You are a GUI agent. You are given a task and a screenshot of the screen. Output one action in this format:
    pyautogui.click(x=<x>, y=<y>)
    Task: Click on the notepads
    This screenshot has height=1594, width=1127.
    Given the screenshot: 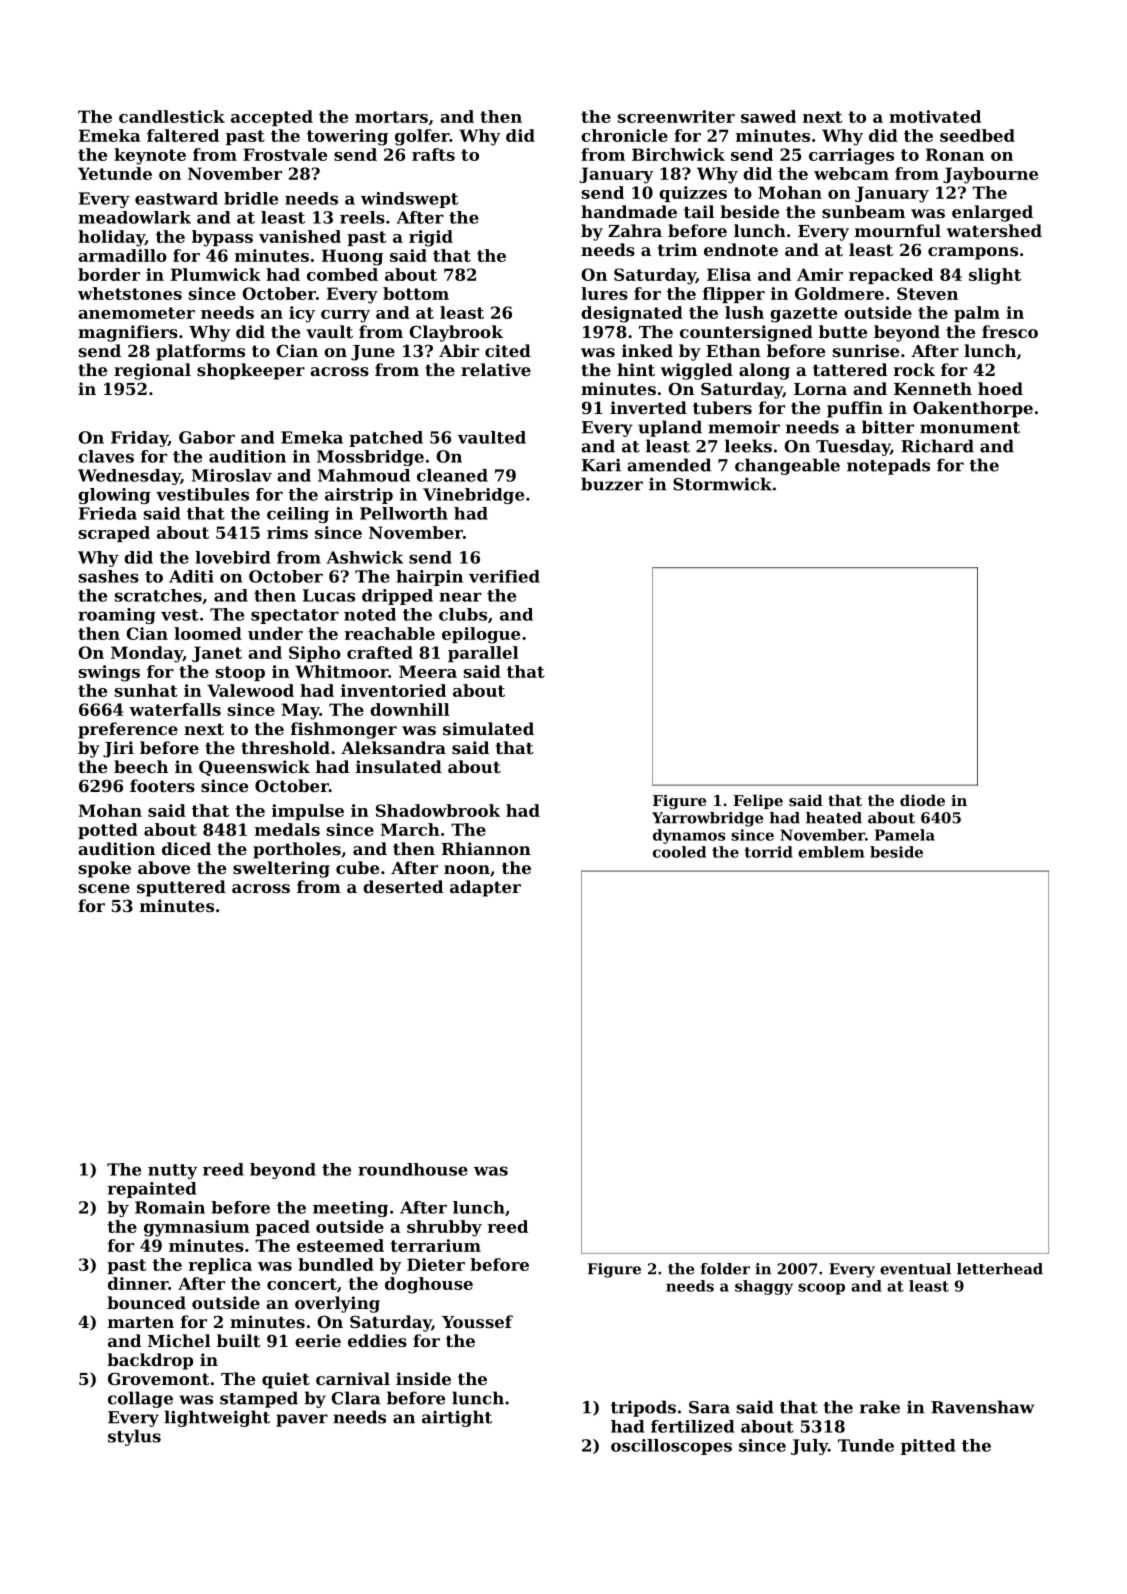 What is the action you would take?
    pyautogui.click(x=888, y=466)
